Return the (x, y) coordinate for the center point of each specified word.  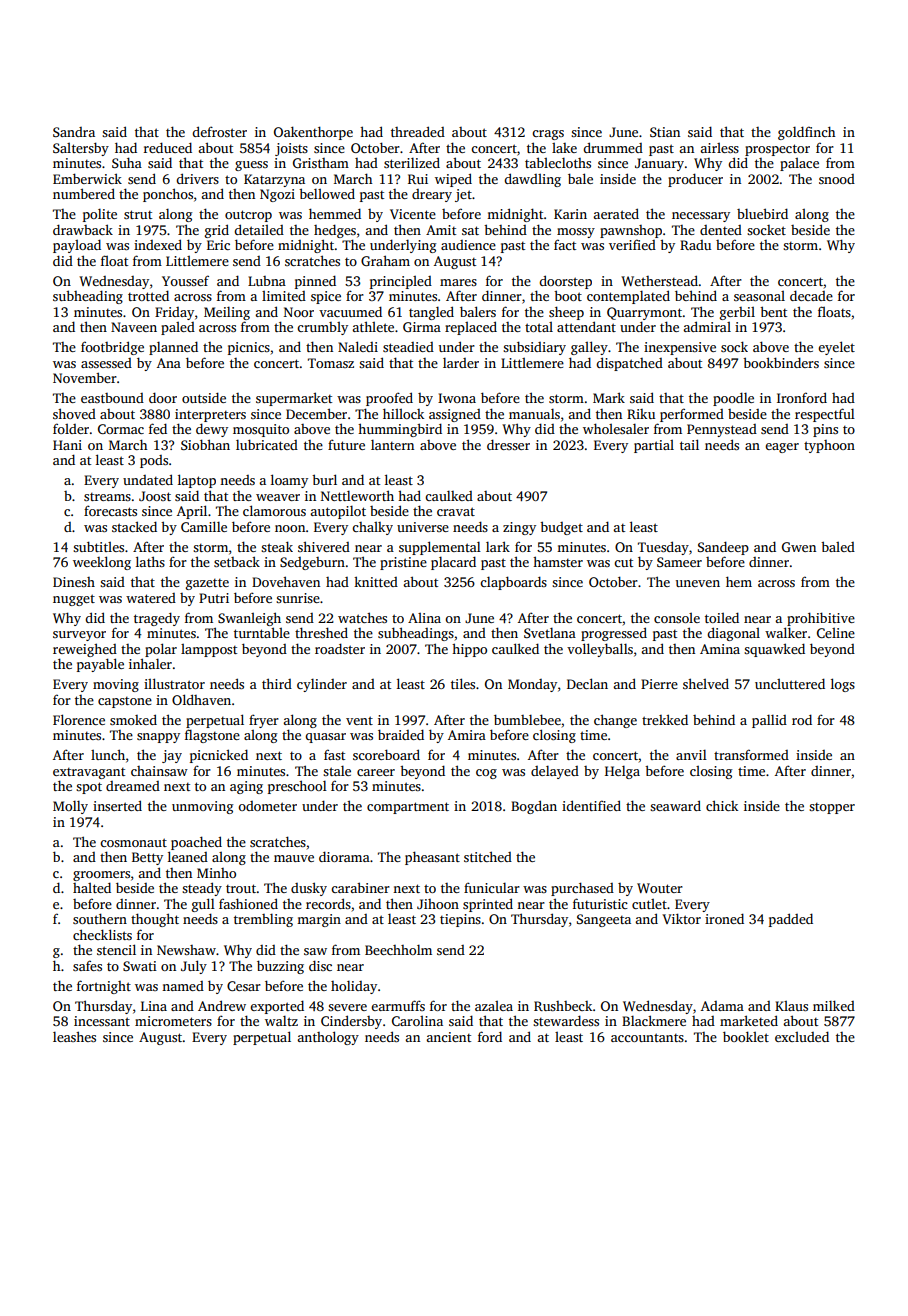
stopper (832, 808)
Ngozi (277, 195)
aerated (616, 213)
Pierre (659, 684)
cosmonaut (133, 842)
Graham (385, 260)
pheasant (432, 858)
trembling (263, 920)
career (376, 772)
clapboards (513, 583)
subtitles (98, 546)
